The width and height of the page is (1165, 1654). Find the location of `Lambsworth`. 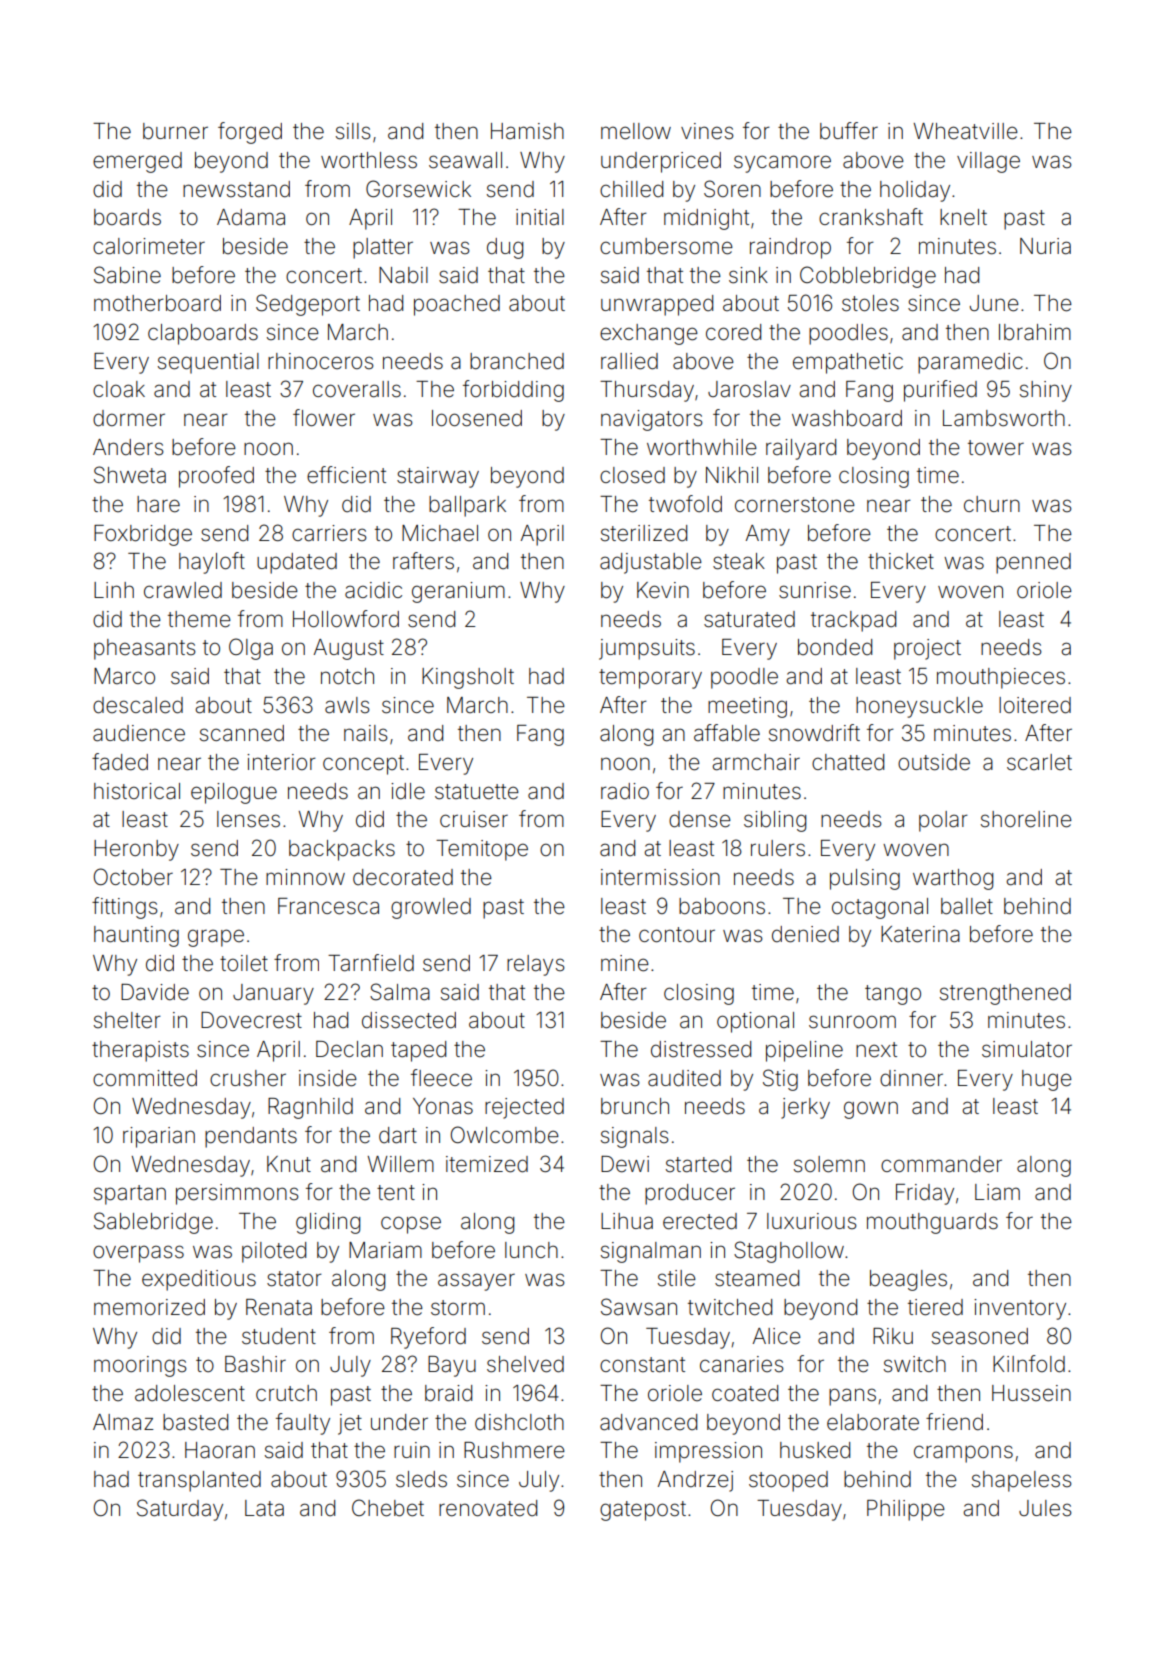

Lambsworth is located at coordinates (1004, 418).
